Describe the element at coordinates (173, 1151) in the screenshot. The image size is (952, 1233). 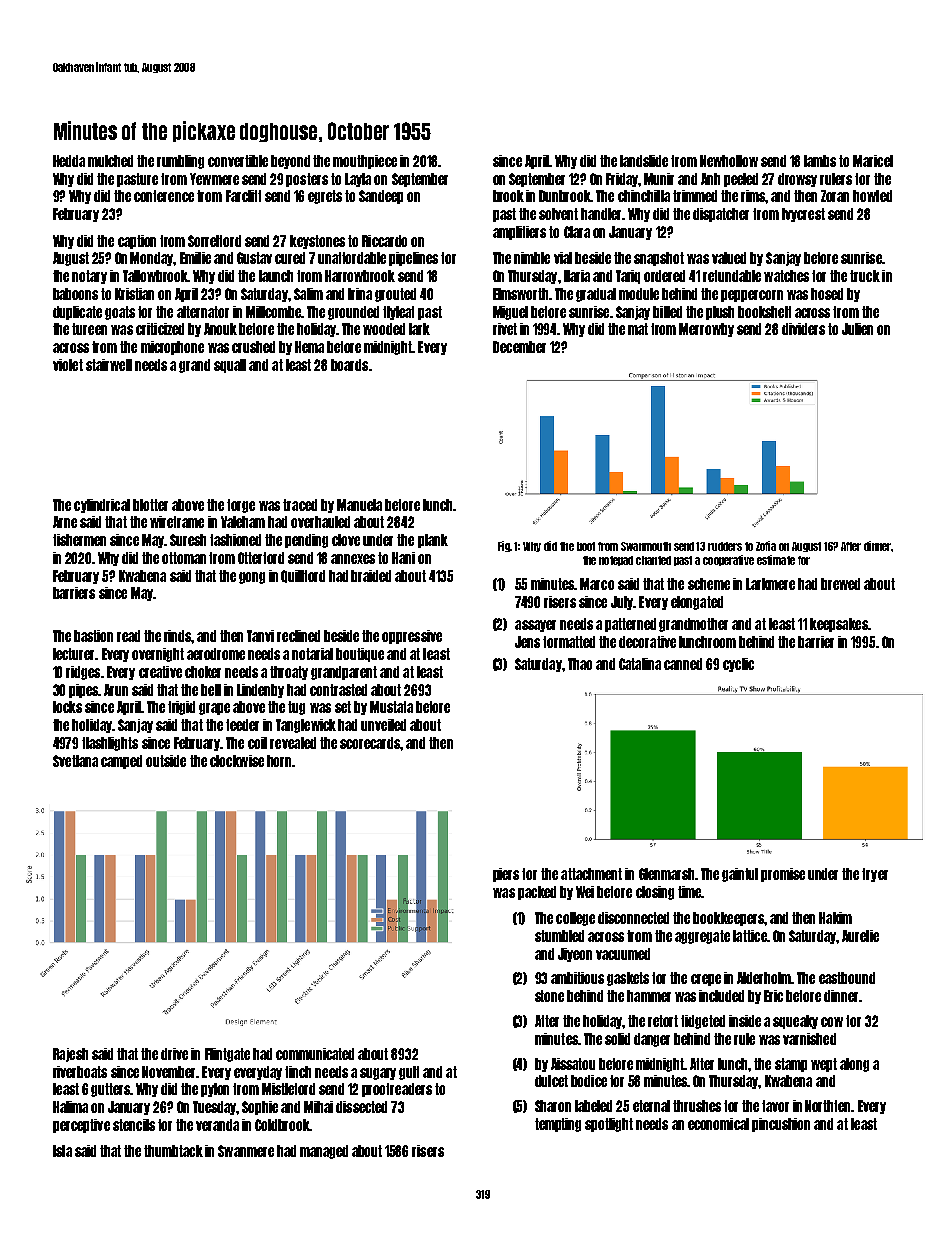
I see `thumbtack` at that location.
